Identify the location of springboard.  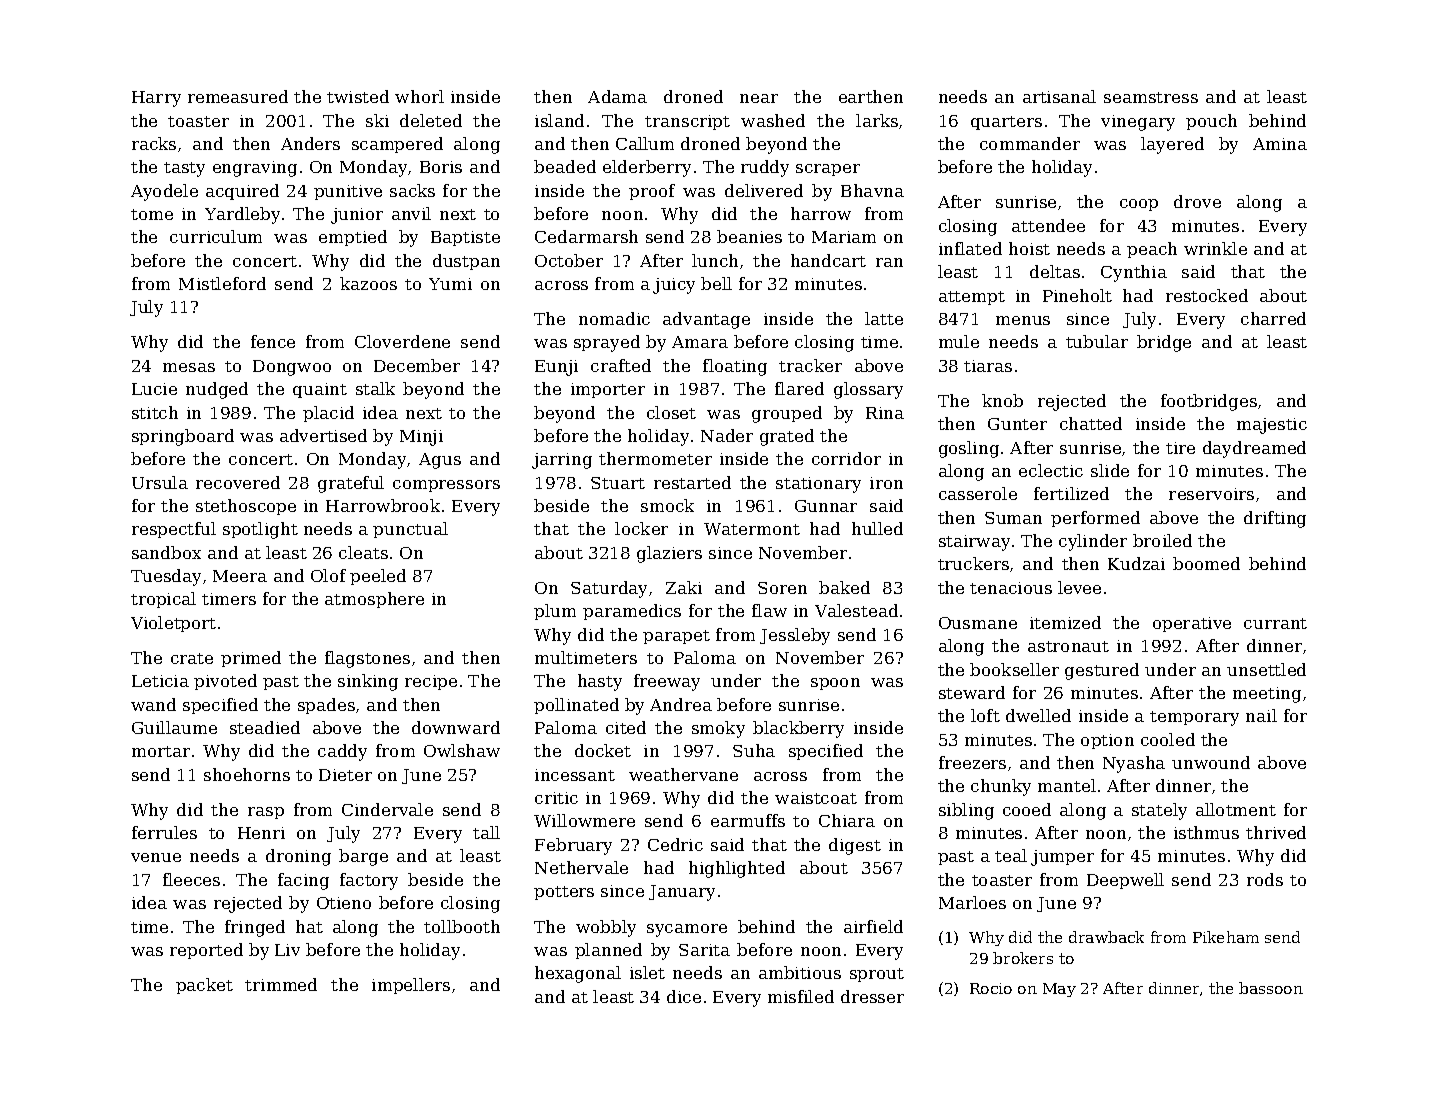
(183, 437).
